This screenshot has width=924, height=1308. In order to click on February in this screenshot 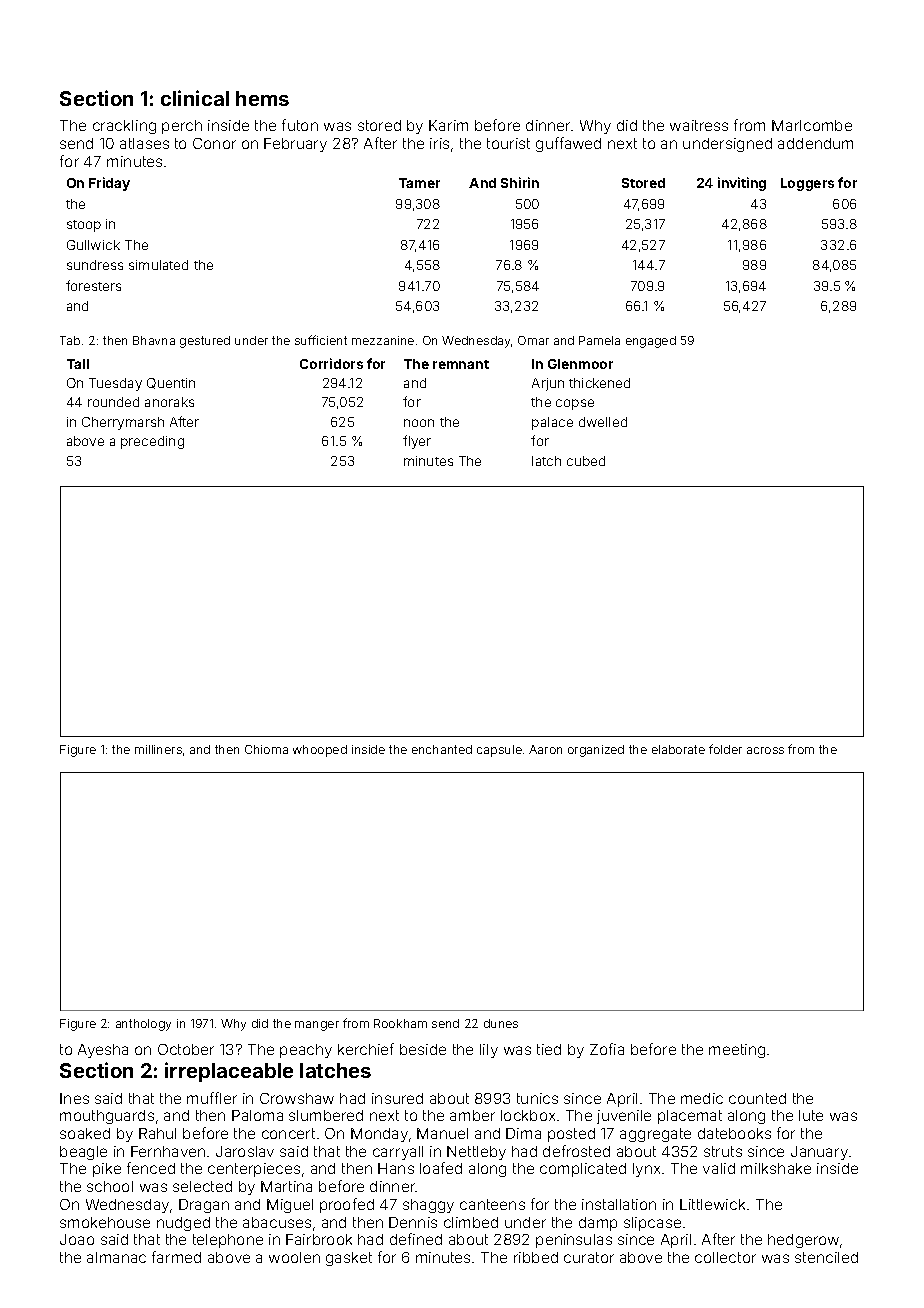, I will do `click(295, 145)`.
